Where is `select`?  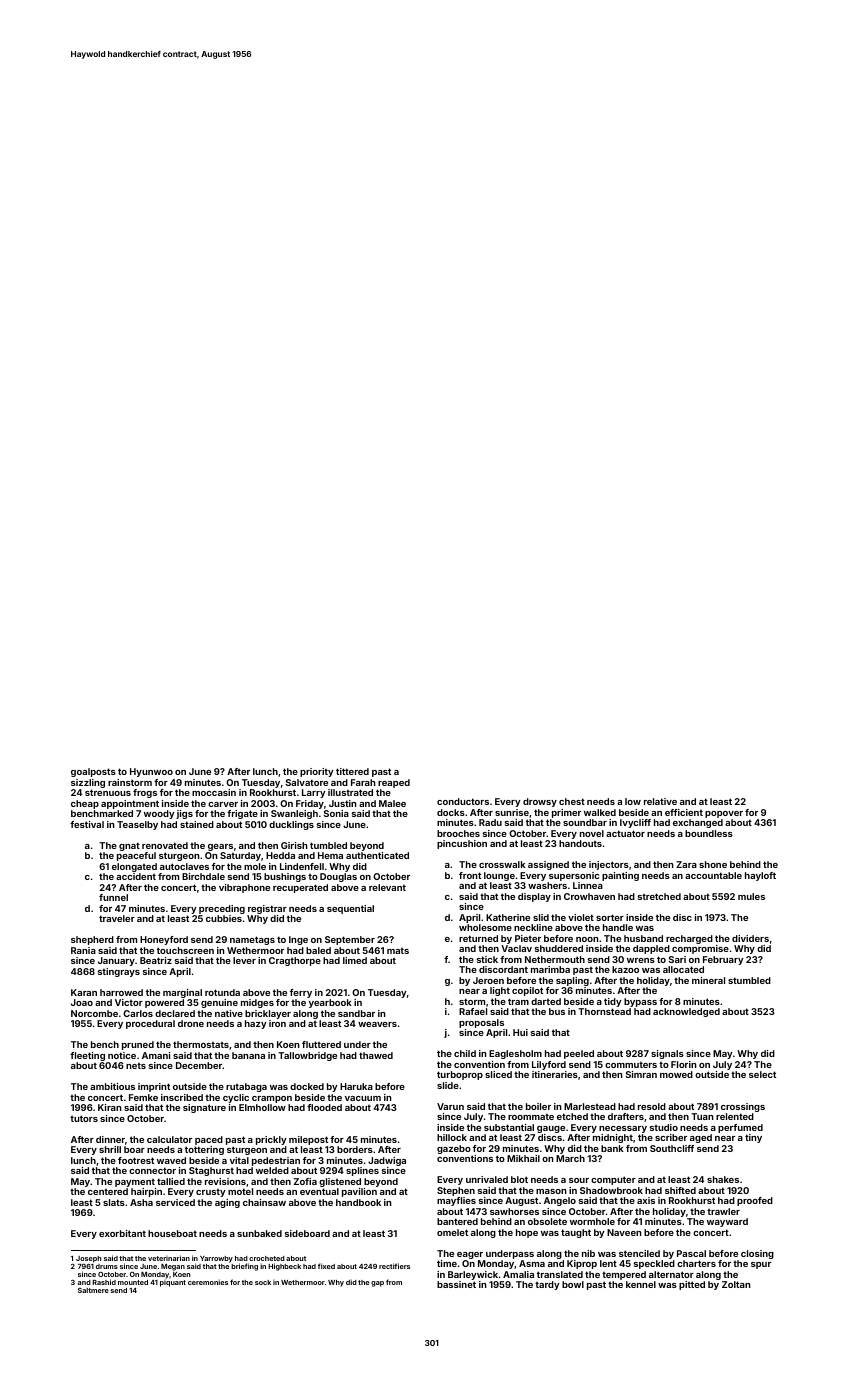
select is located at coordinates (762, 1074).
